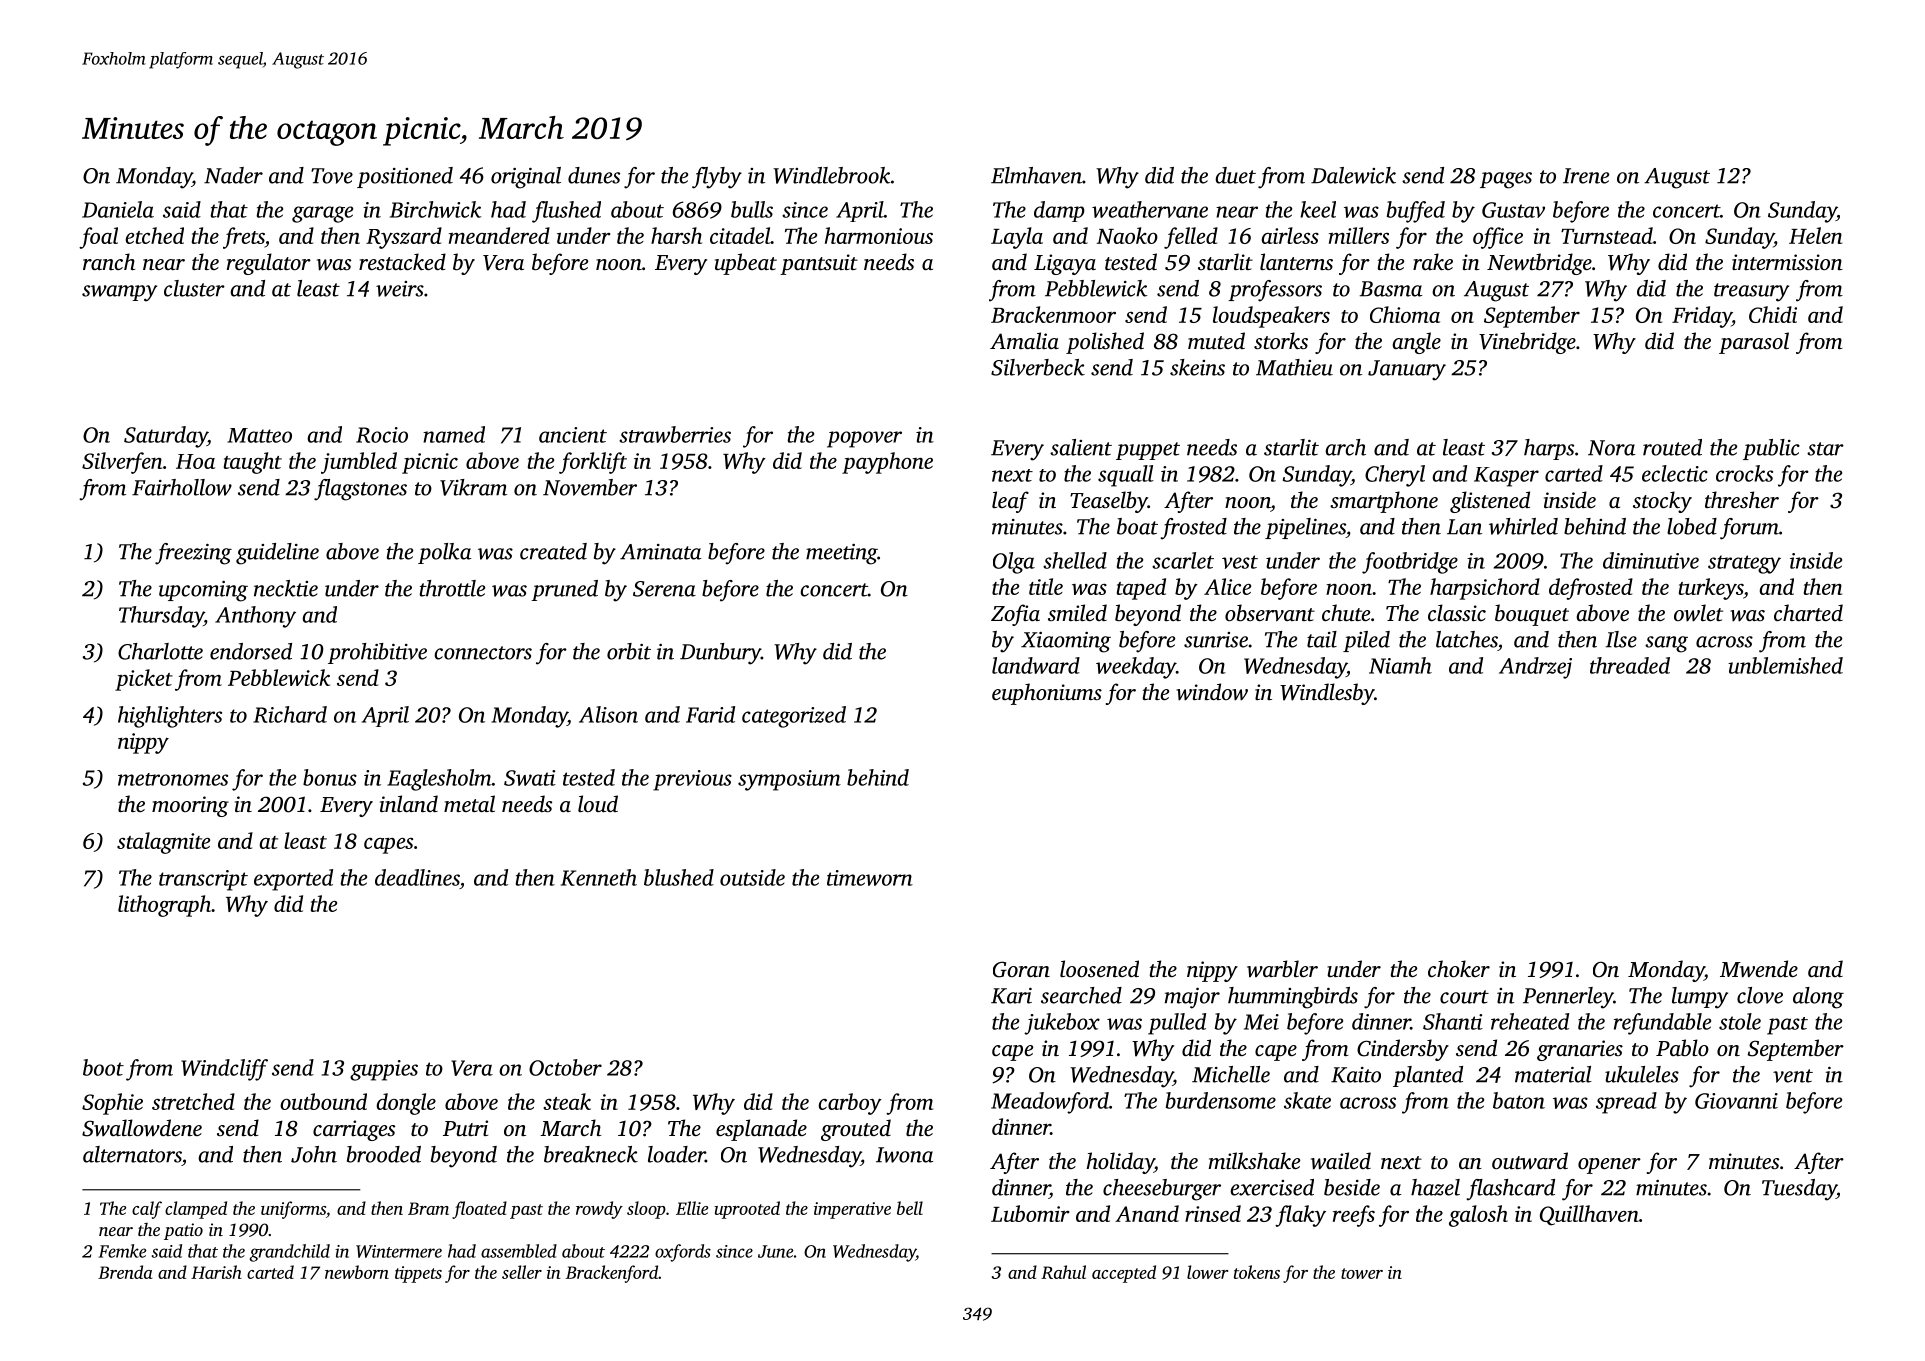  What do you see at coordinates (1352, 1187) in the image?
I see `beside` at bounding box center [1352, 1187].
